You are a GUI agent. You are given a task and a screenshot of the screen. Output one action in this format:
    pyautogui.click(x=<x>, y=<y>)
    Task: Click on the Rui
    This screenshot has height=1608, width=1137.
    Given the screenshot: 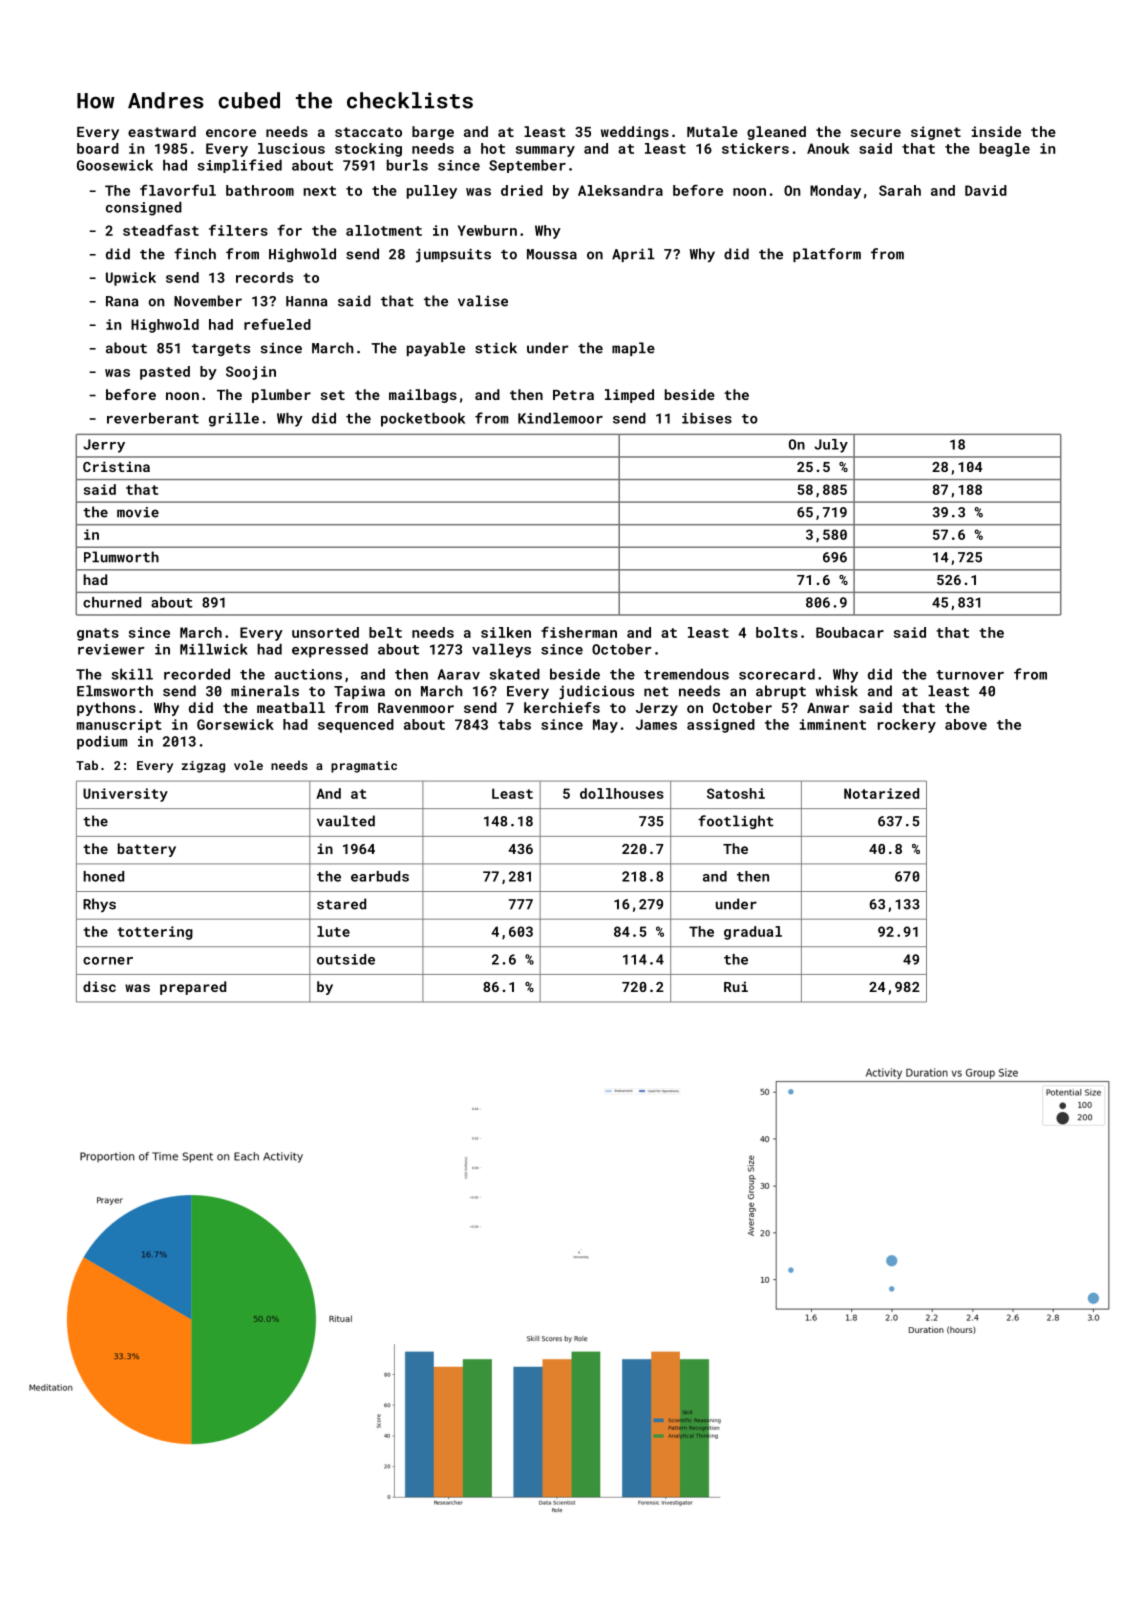 What is the action you would take?
    pyautogui.click(x=736, y=986)
